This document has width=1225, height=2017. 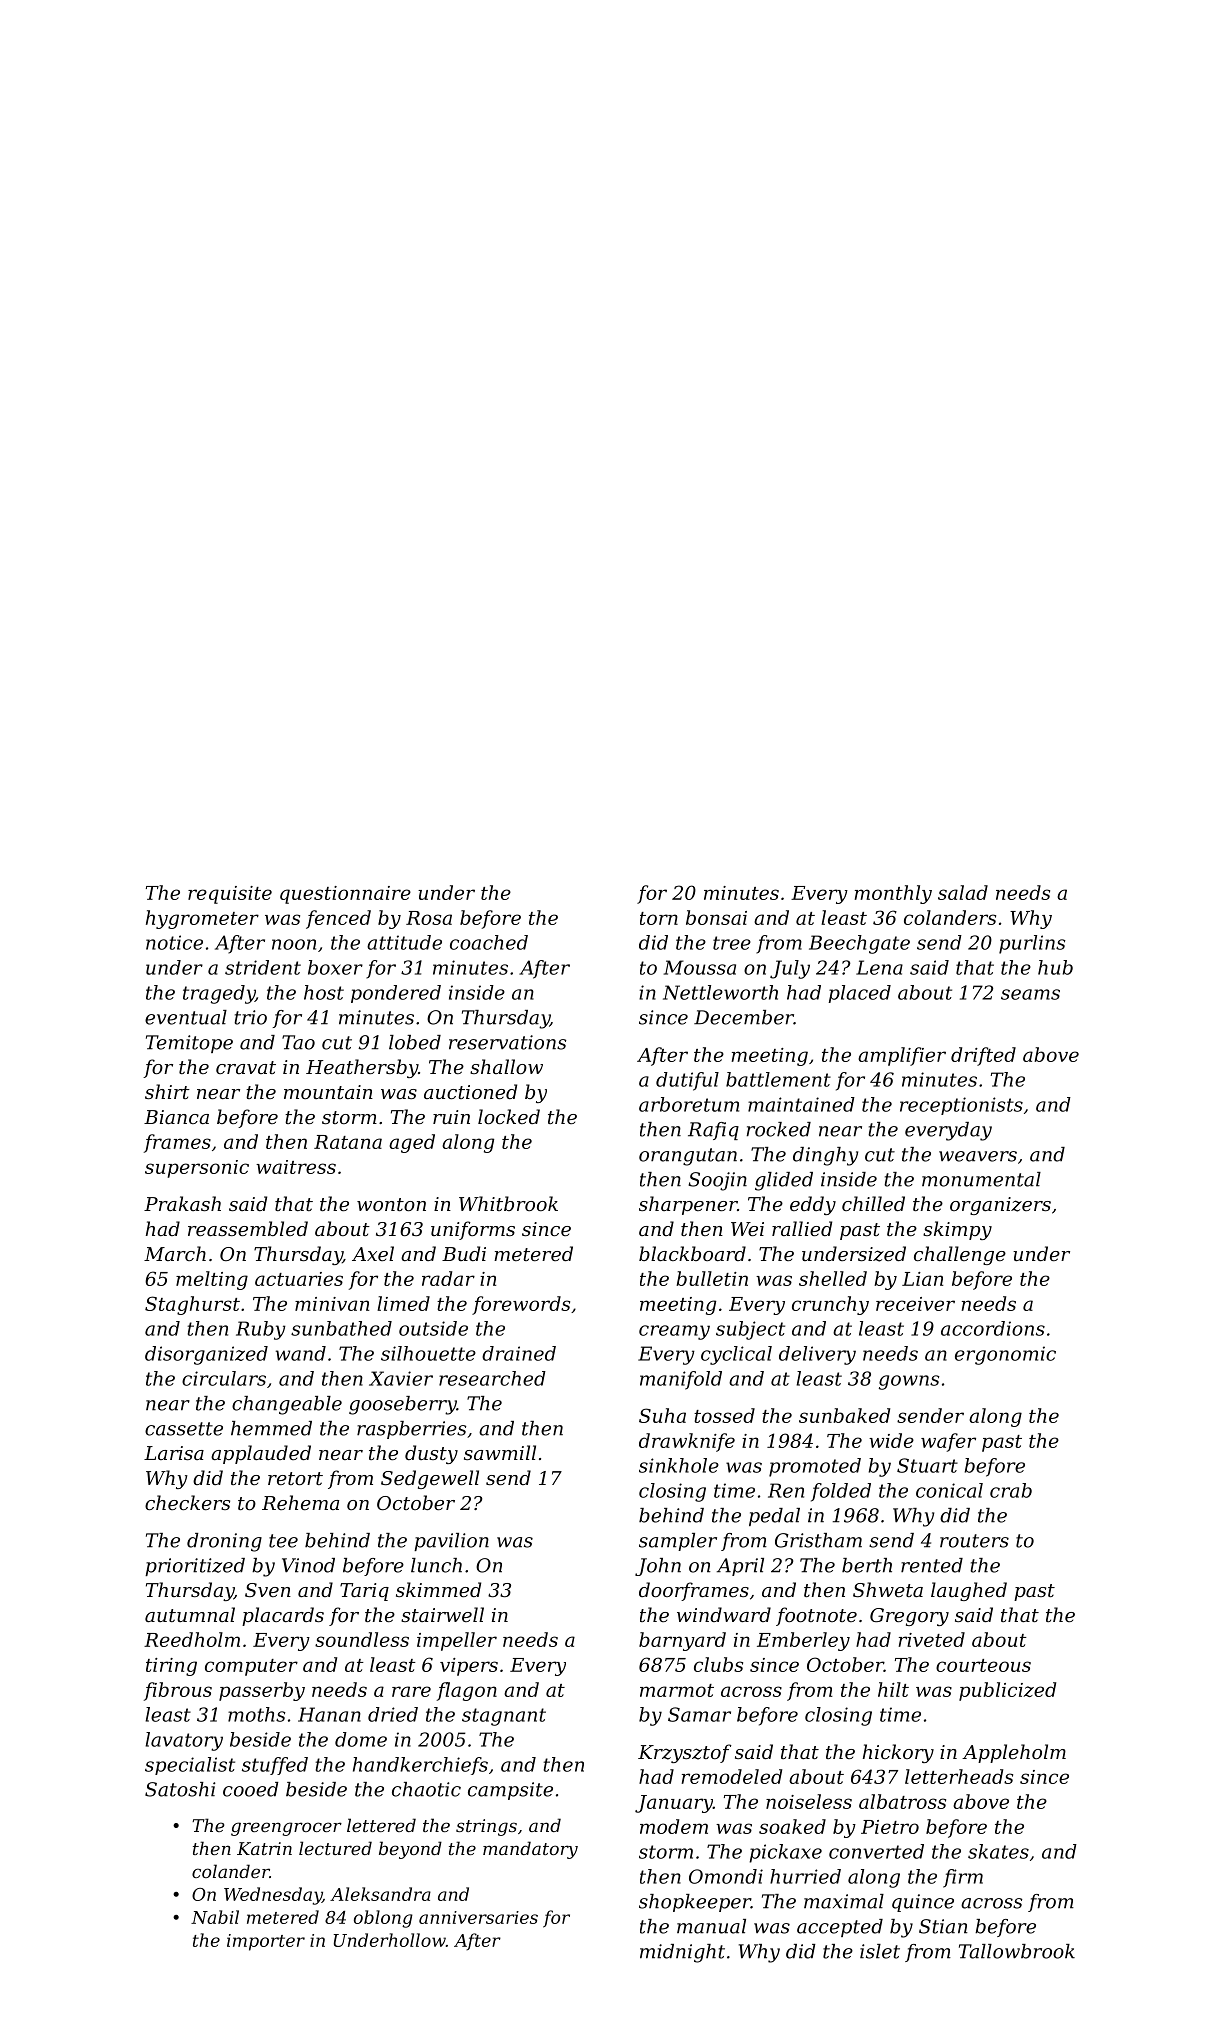 What do you see at coordinates (184, 1741) in the document?
I see `lavatory` at bounding box center [184, 1741].
